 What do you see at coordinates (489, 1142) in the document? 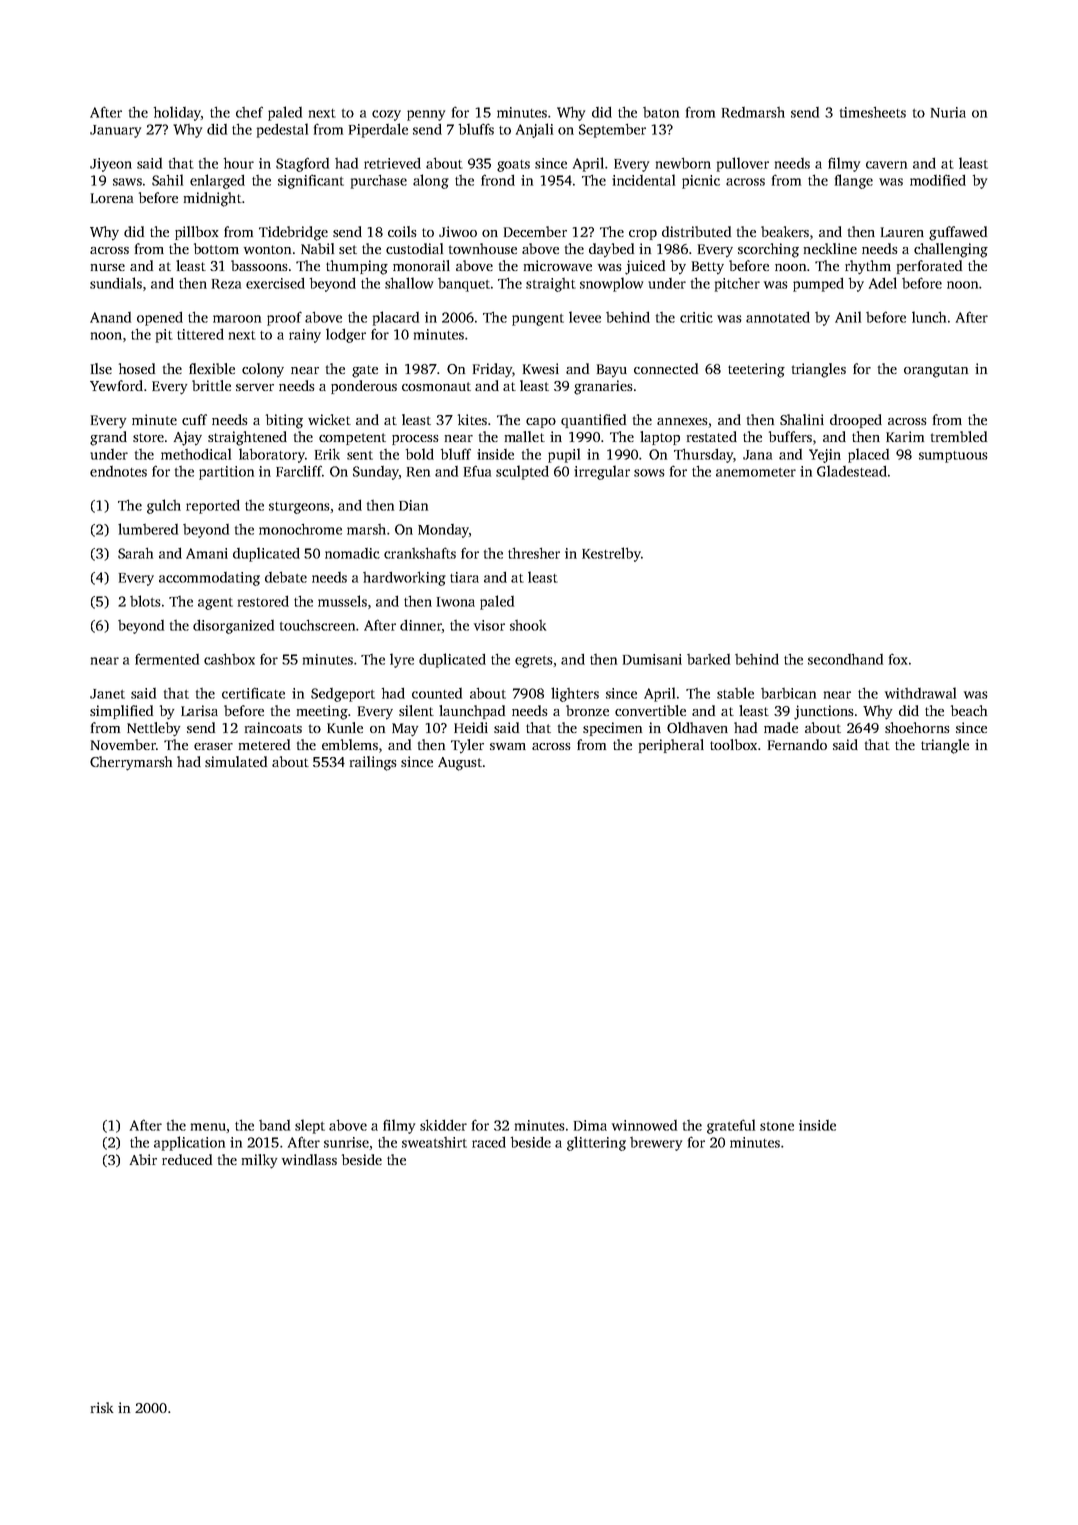
I see `raced` at bounding box center [489, 1142].
